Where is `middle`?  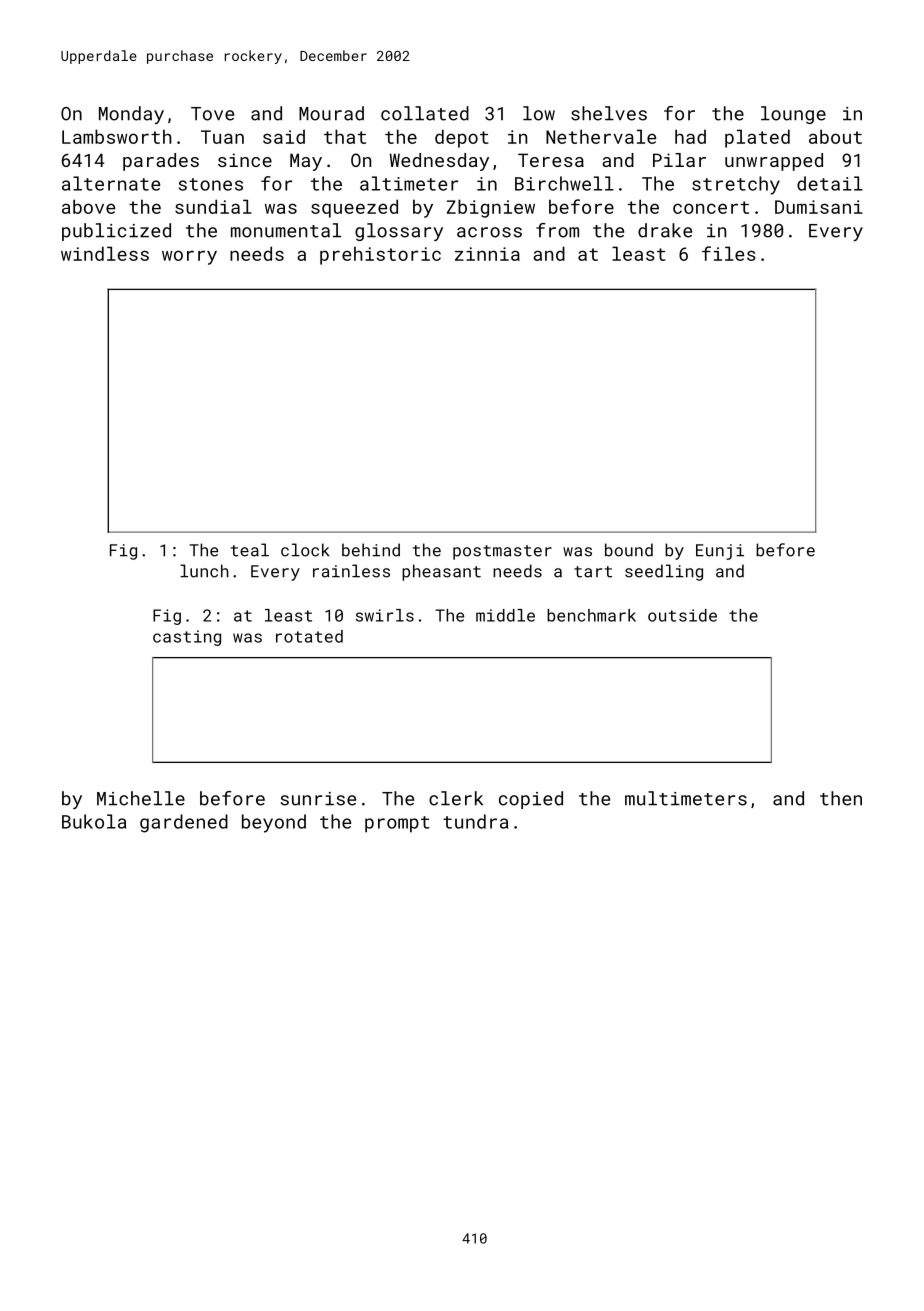 middle is located at coordinates (505, 615).
